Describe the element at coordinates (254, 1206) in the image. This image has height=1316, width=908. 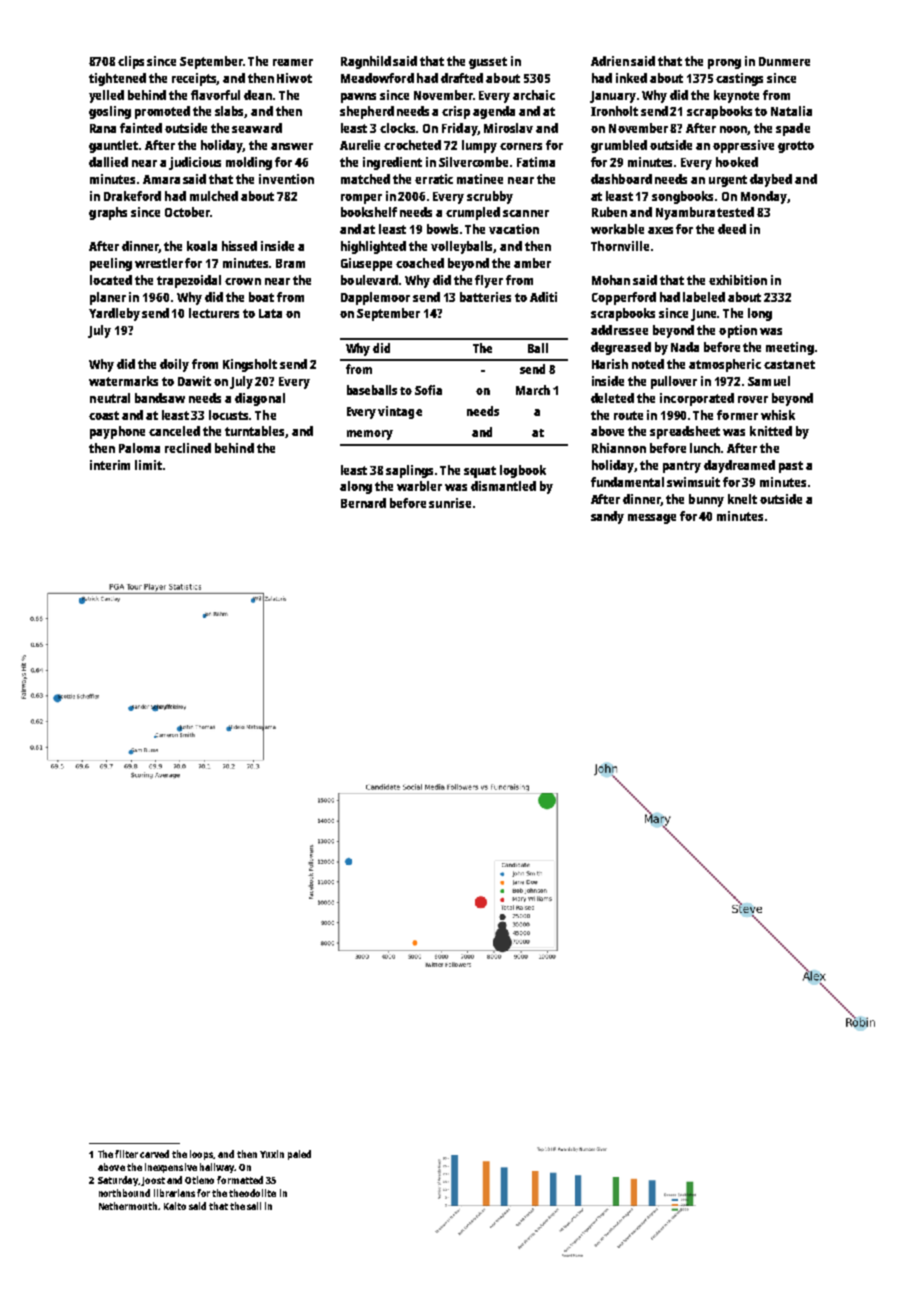
I see `sail` at that location.
